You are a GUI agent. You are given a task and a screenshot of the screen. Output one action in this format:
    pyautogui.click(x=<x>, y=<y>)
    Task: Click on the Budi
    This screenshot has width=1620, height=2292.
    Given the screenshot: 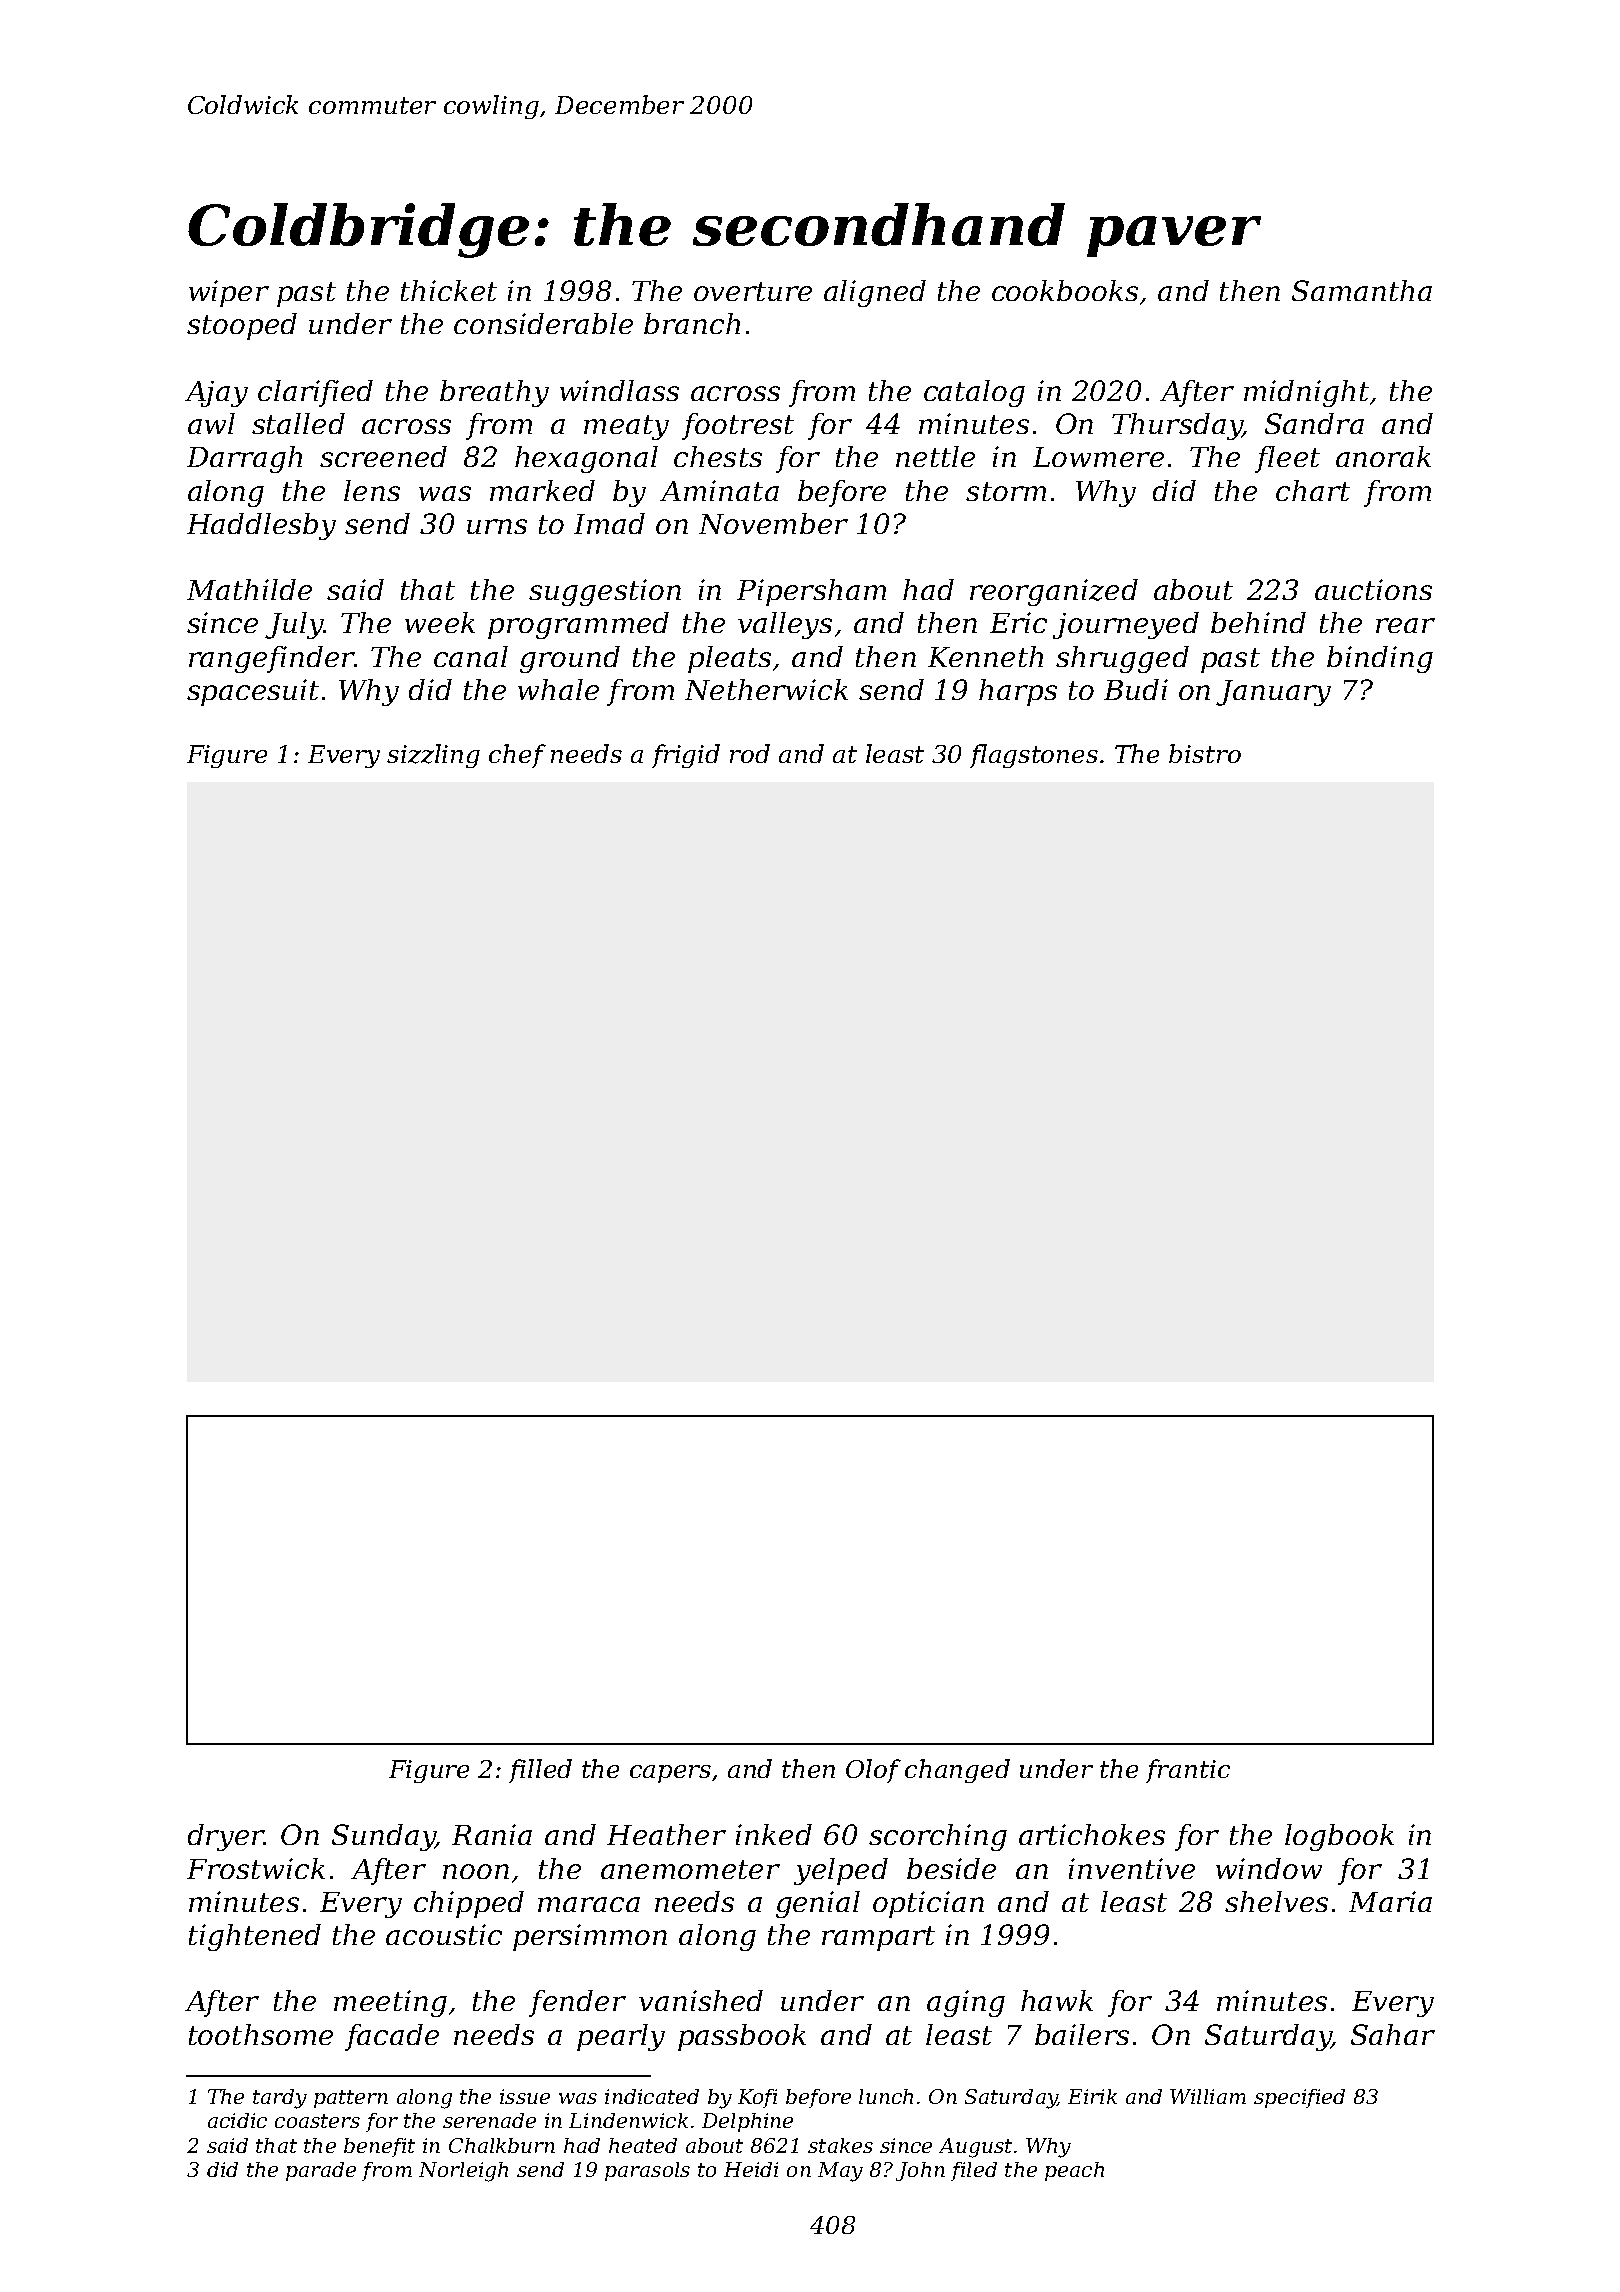 What is the action you would take?
    pyautogui.click(x=1136, y=689)
